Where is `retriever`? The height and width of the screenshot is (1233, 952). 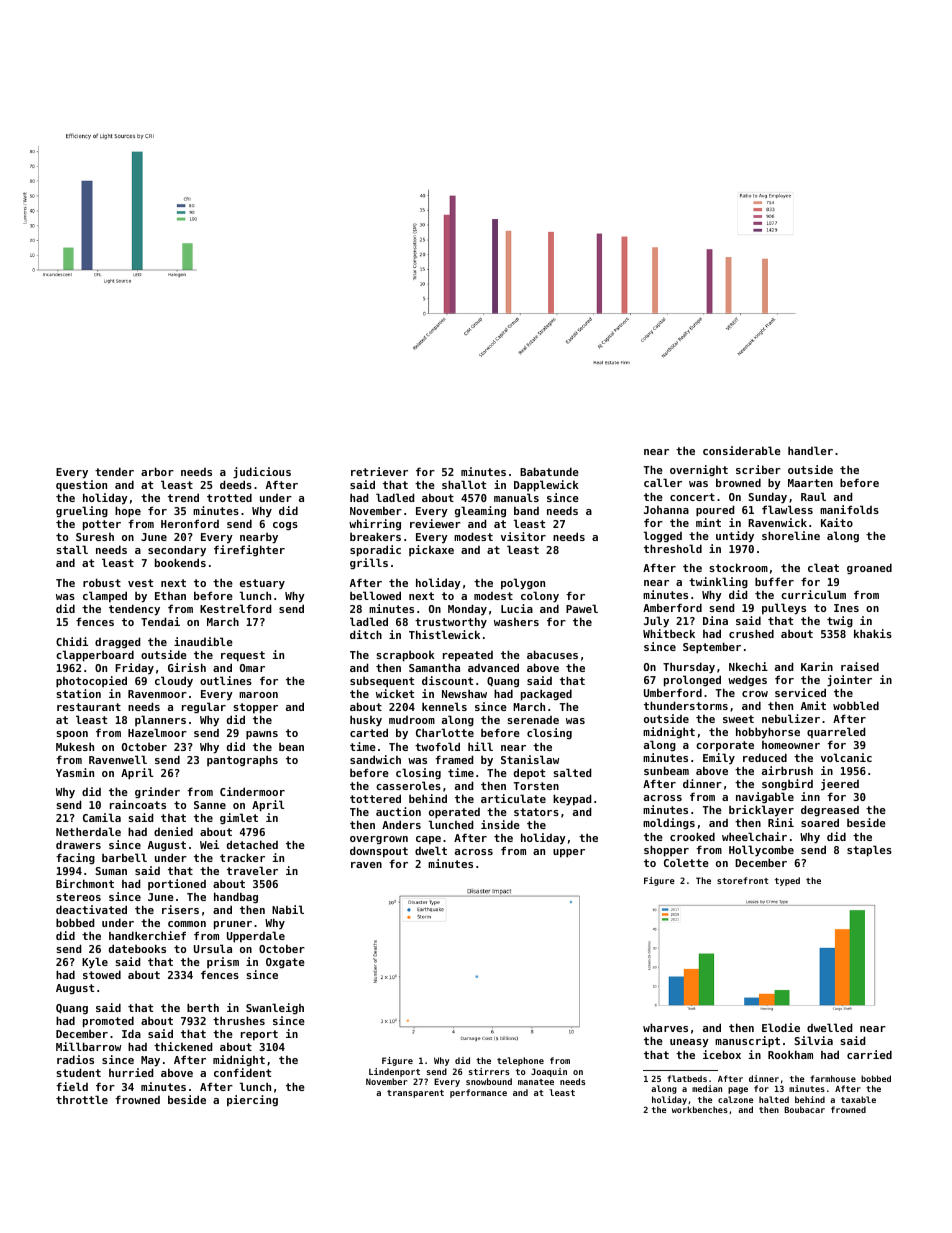
retriever is located at coordinates (379, 471).
